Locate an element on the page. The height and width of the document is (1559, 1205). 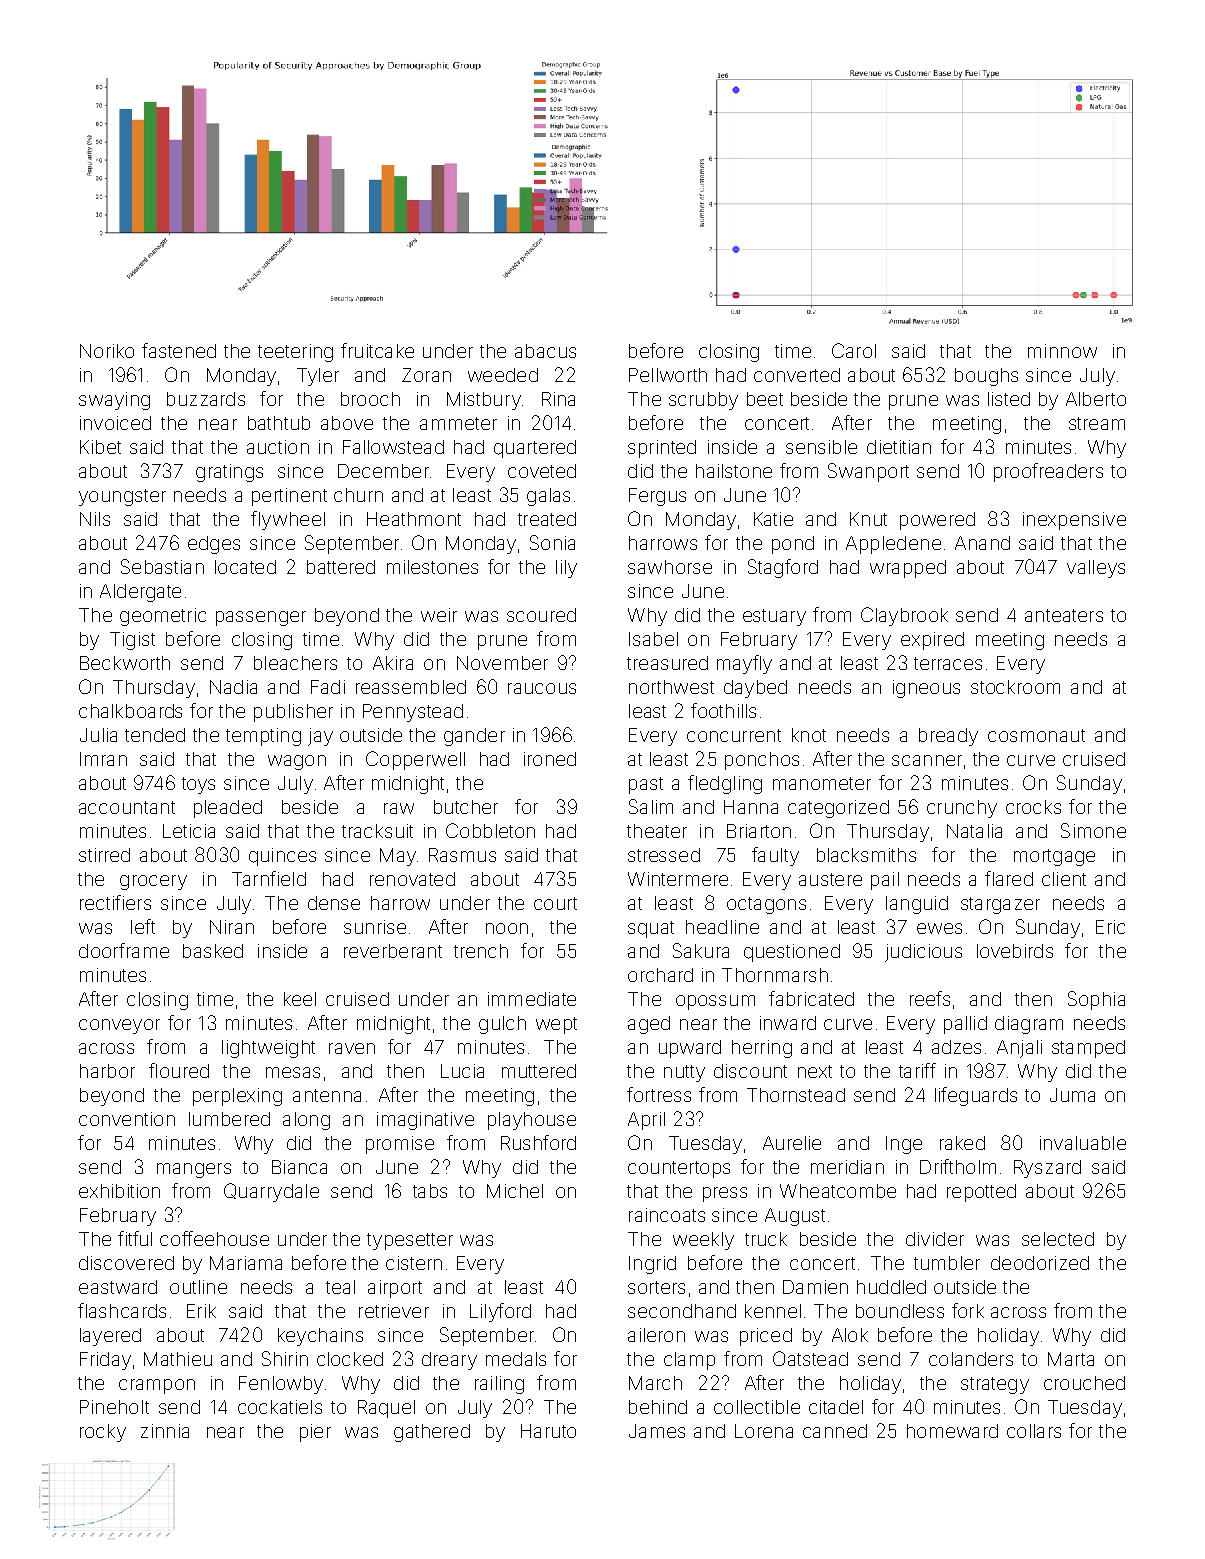
Noriko is located at coordinates (107, 351).
